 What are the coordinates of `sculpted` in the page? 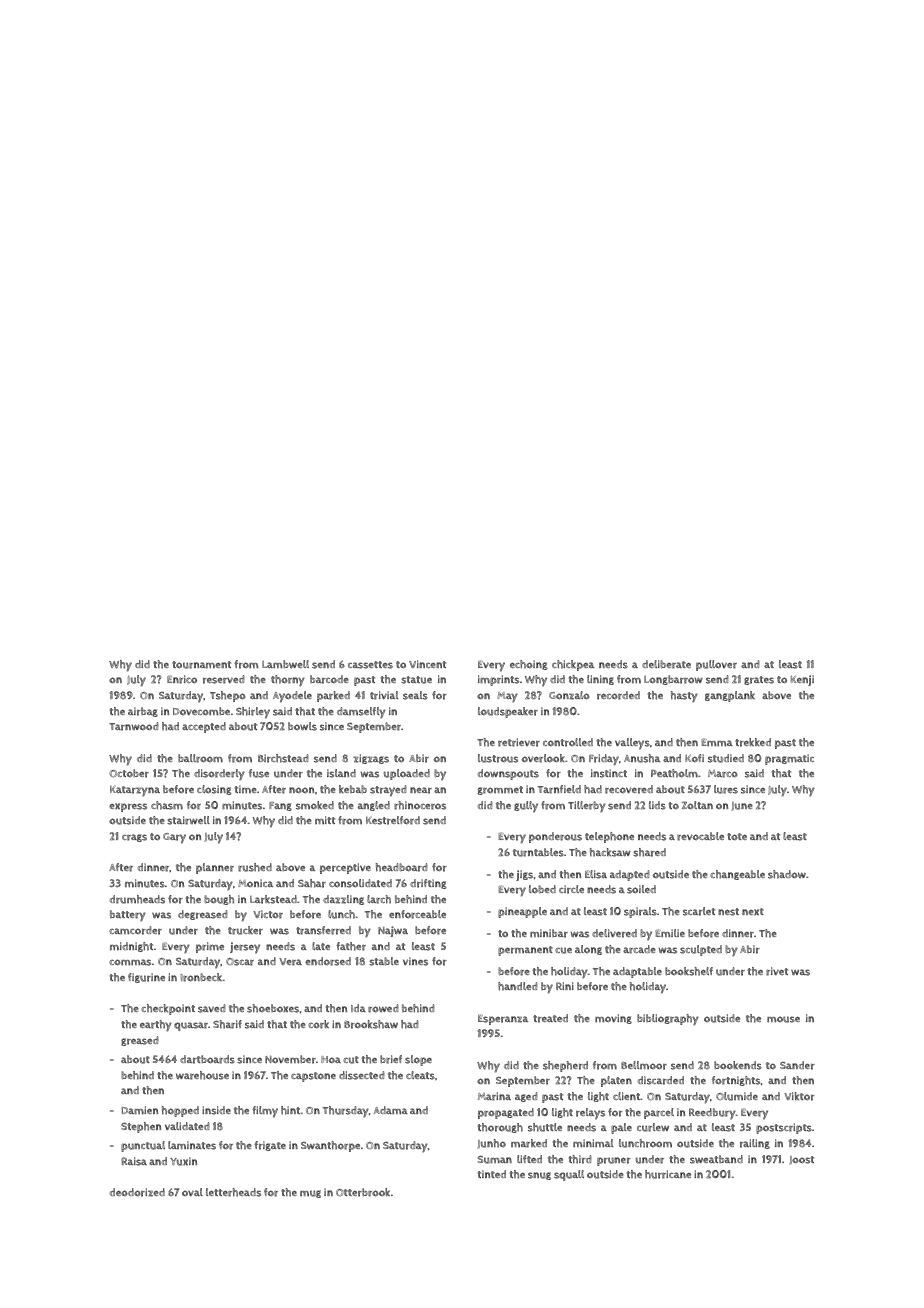 It's located at (701, 950).
